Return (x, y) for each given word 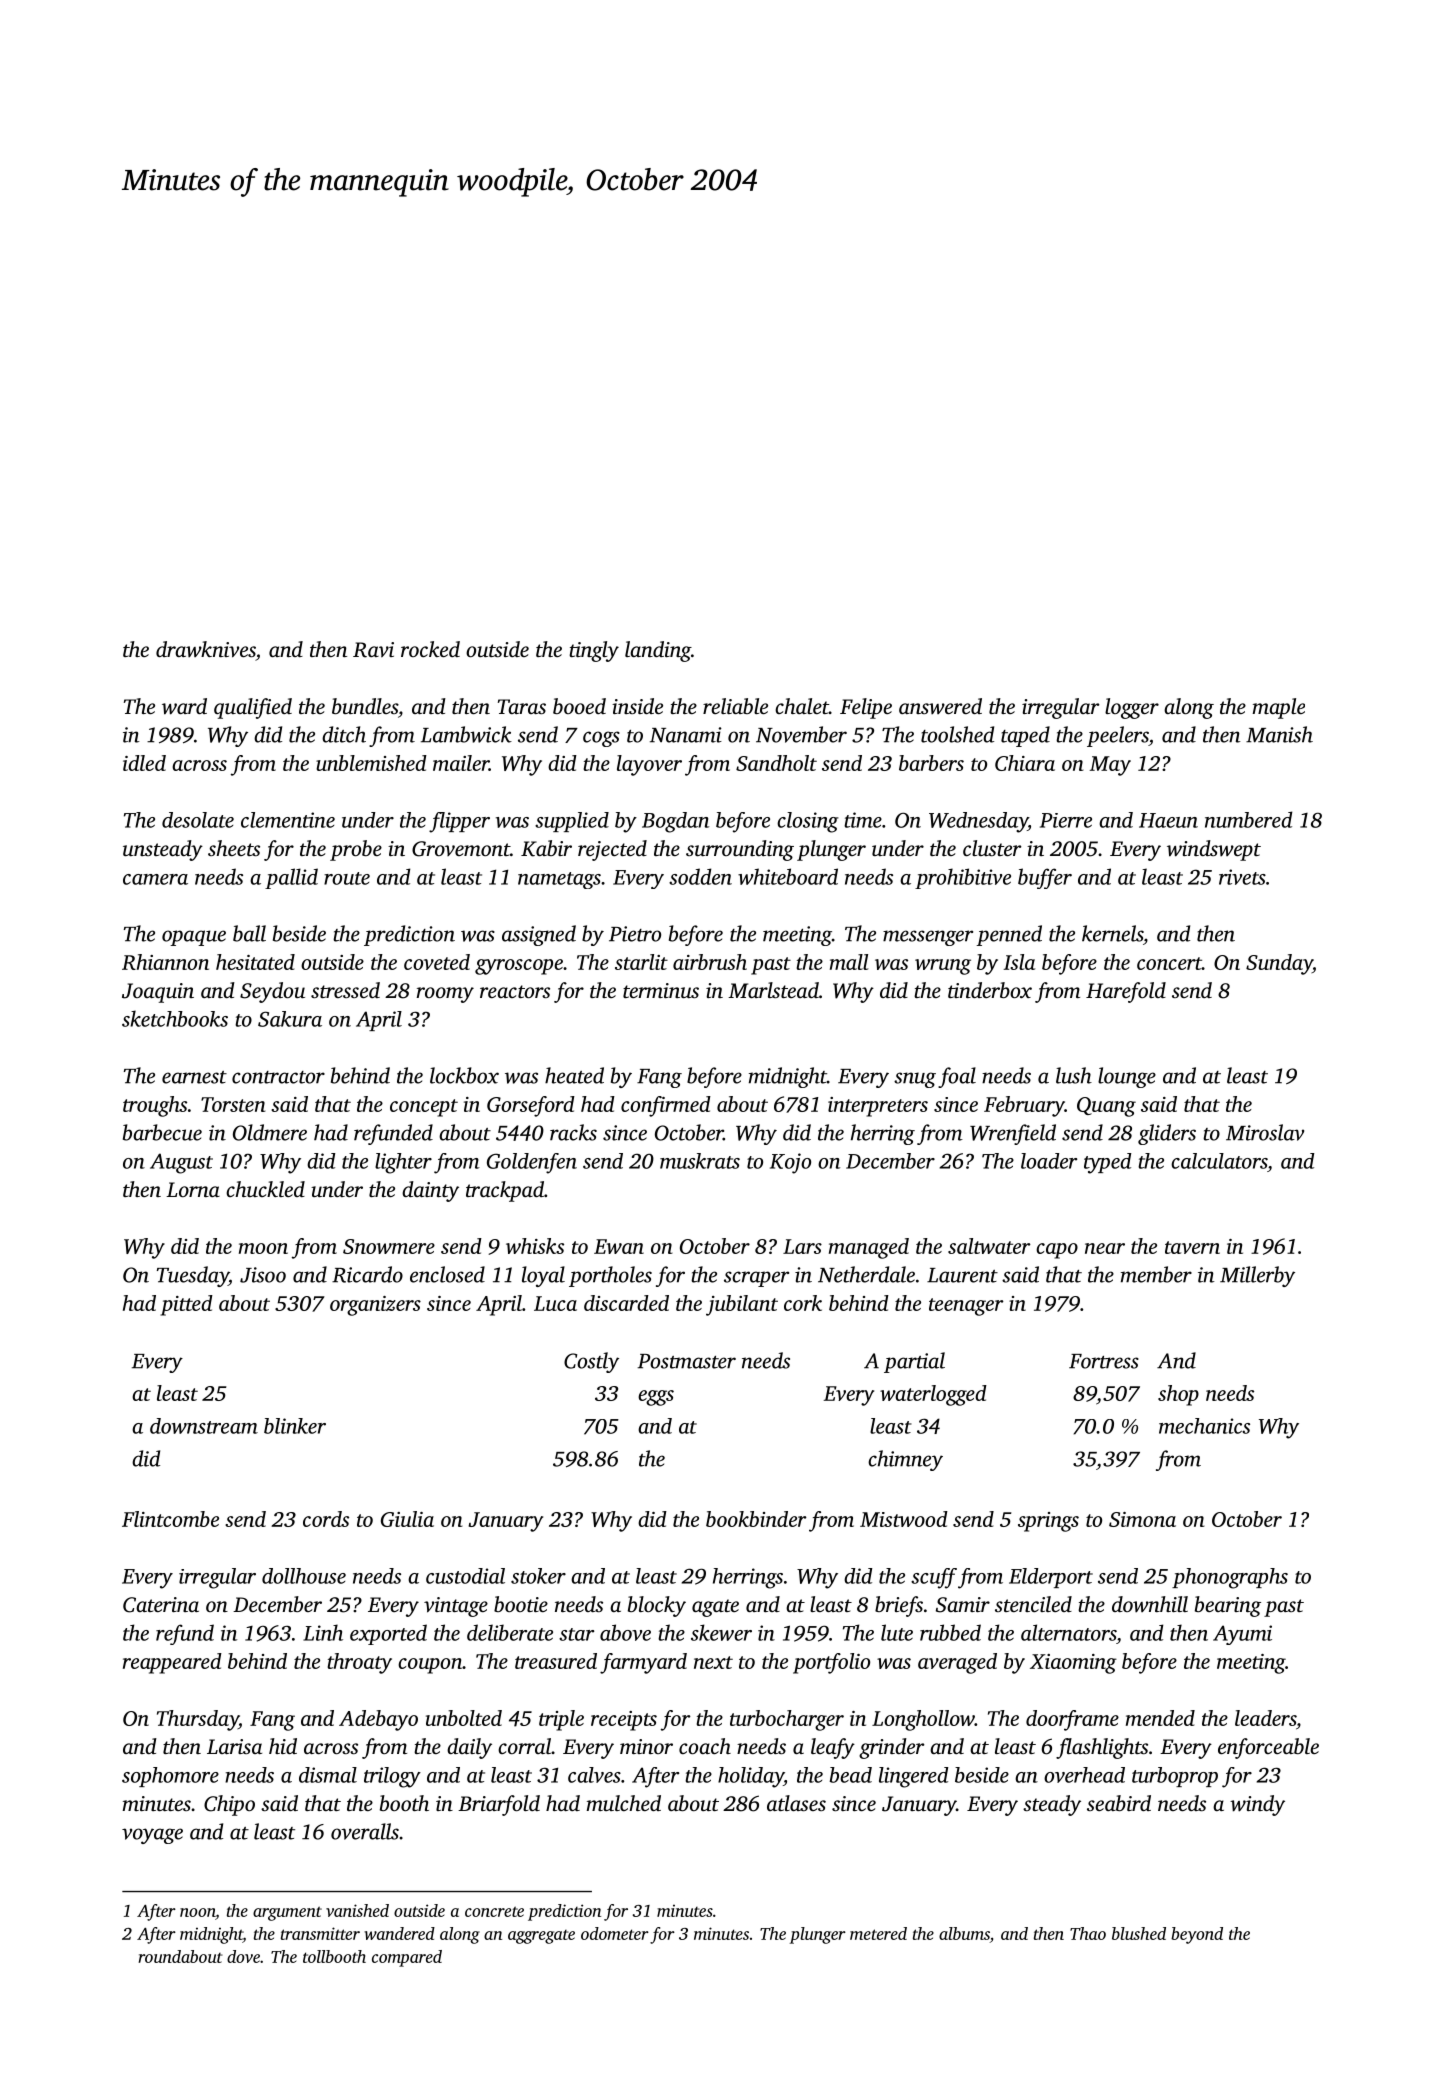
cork (803, 1303)
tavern (1192, 1247)
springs (1048, 1522)
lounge (1127, 1077)
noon (197, 1912)
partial (914, 1362)
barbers (931, 763)
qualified (253, 708)
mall (849, 962)
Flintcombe (170, 1519)
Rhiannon (165, 962)
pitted (186, 1305)
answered (940, 706)
